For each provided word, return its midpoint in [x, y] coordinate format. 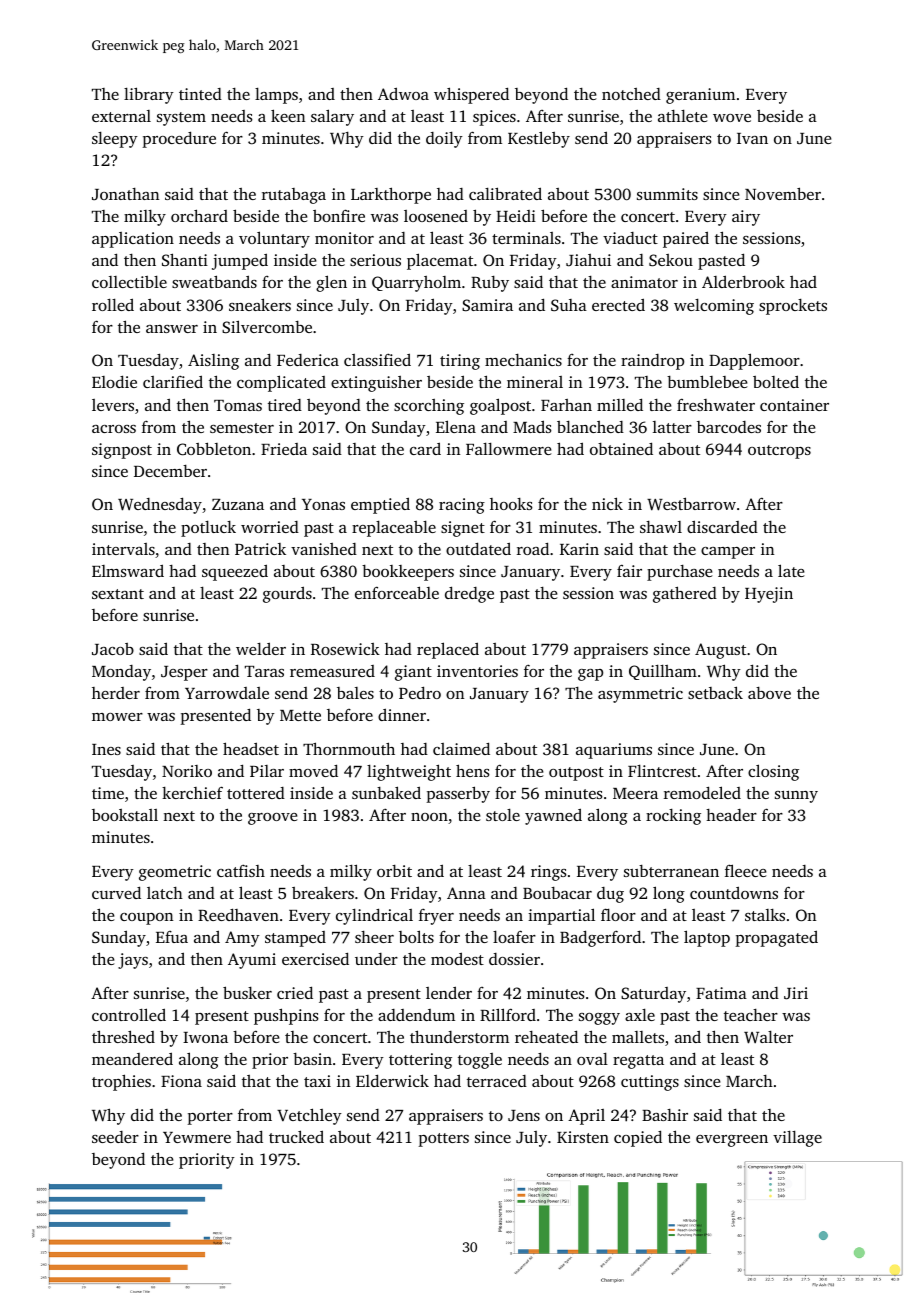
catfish [241, 870]
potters [443, 1140]
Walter [768, 1037]
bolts [416, 936]
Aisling [213, 362]
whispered [471, 95]
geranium [700, 96]
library [149, 95]
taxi [317, 1081]
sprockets [793, 307]
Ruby [490, 284]
